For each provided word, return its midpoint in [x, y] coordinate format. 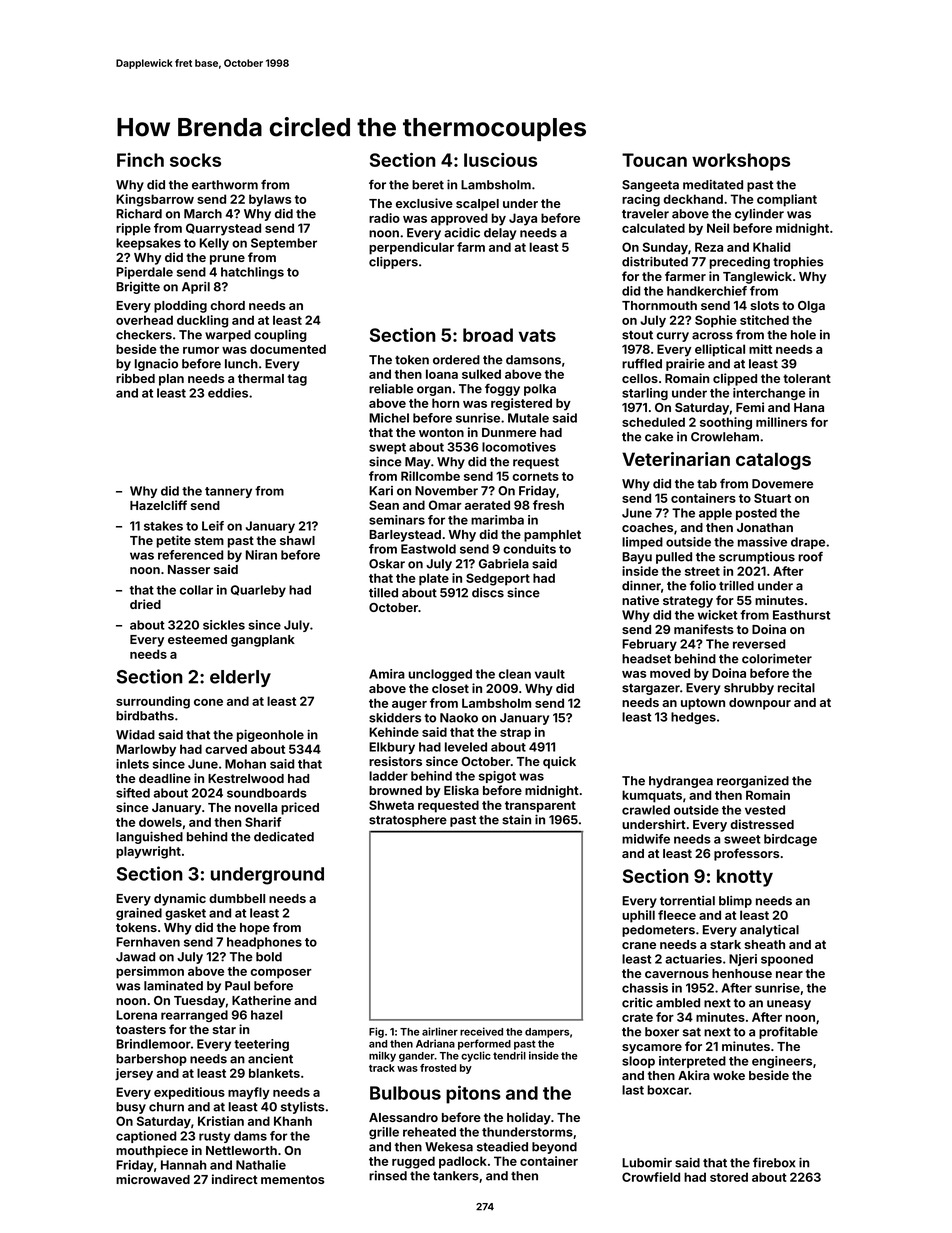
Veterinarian [676, 459]
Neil [718, 228]
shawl [297, 540]
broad [488, 335]
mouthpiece [152, 1151]
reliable [391, 389]
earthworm [225, 185]
